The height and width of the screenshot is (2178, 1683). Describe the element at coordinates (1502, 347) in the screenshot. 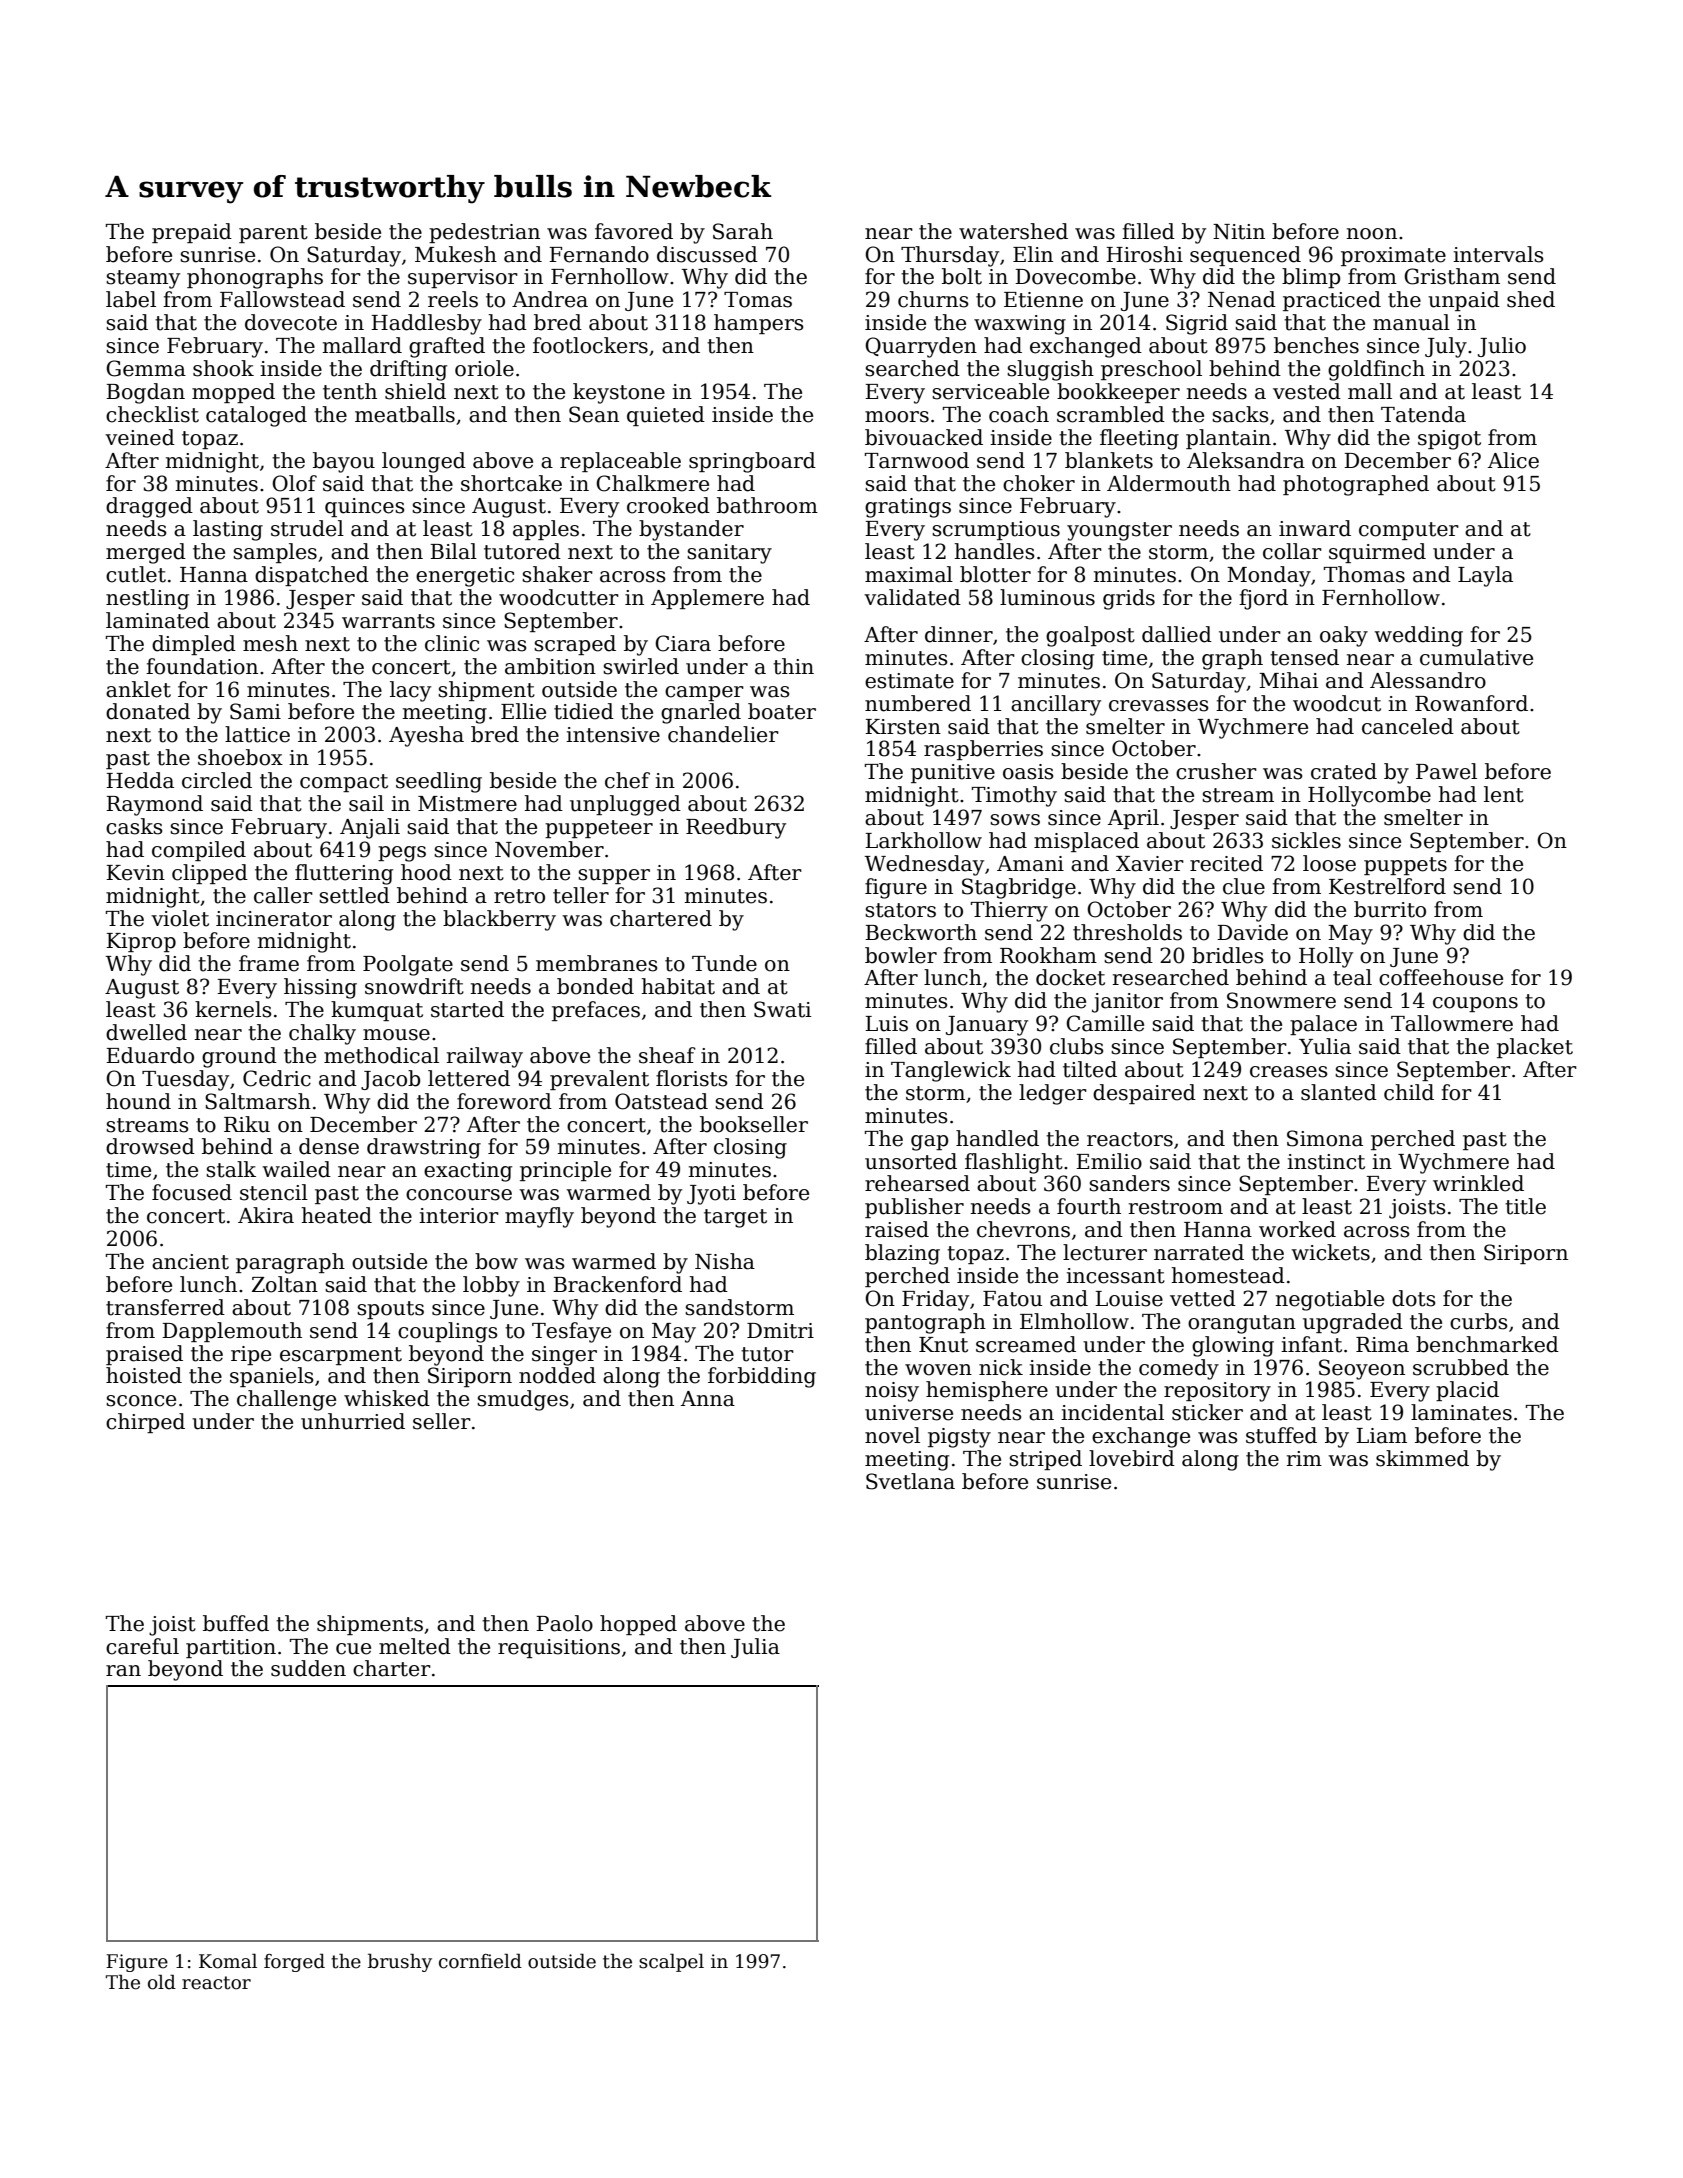

I see `Julio` at that location.
